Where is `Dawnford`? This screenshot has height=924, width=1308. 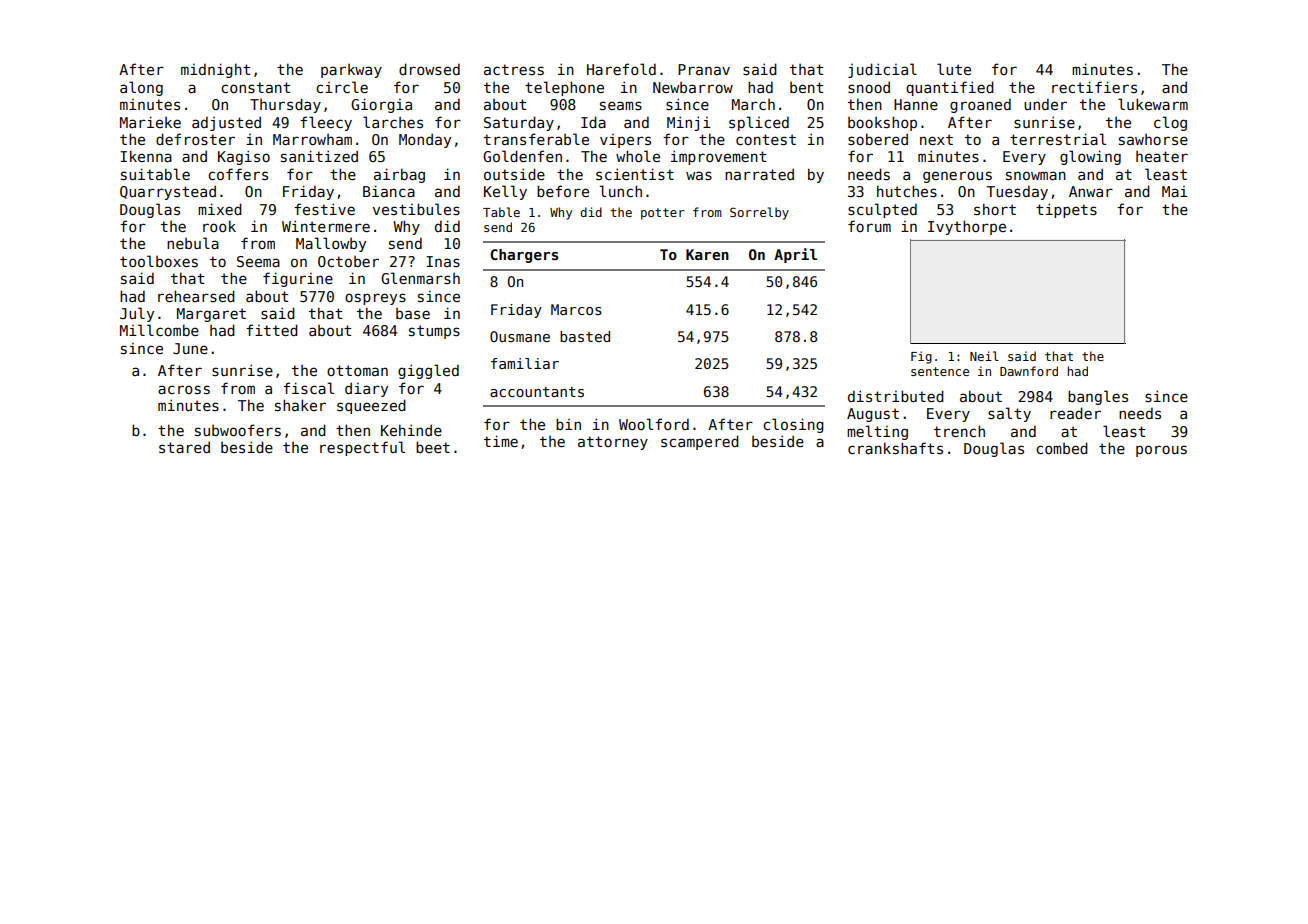
Dawnford is located at coordinates (1029, 371).
